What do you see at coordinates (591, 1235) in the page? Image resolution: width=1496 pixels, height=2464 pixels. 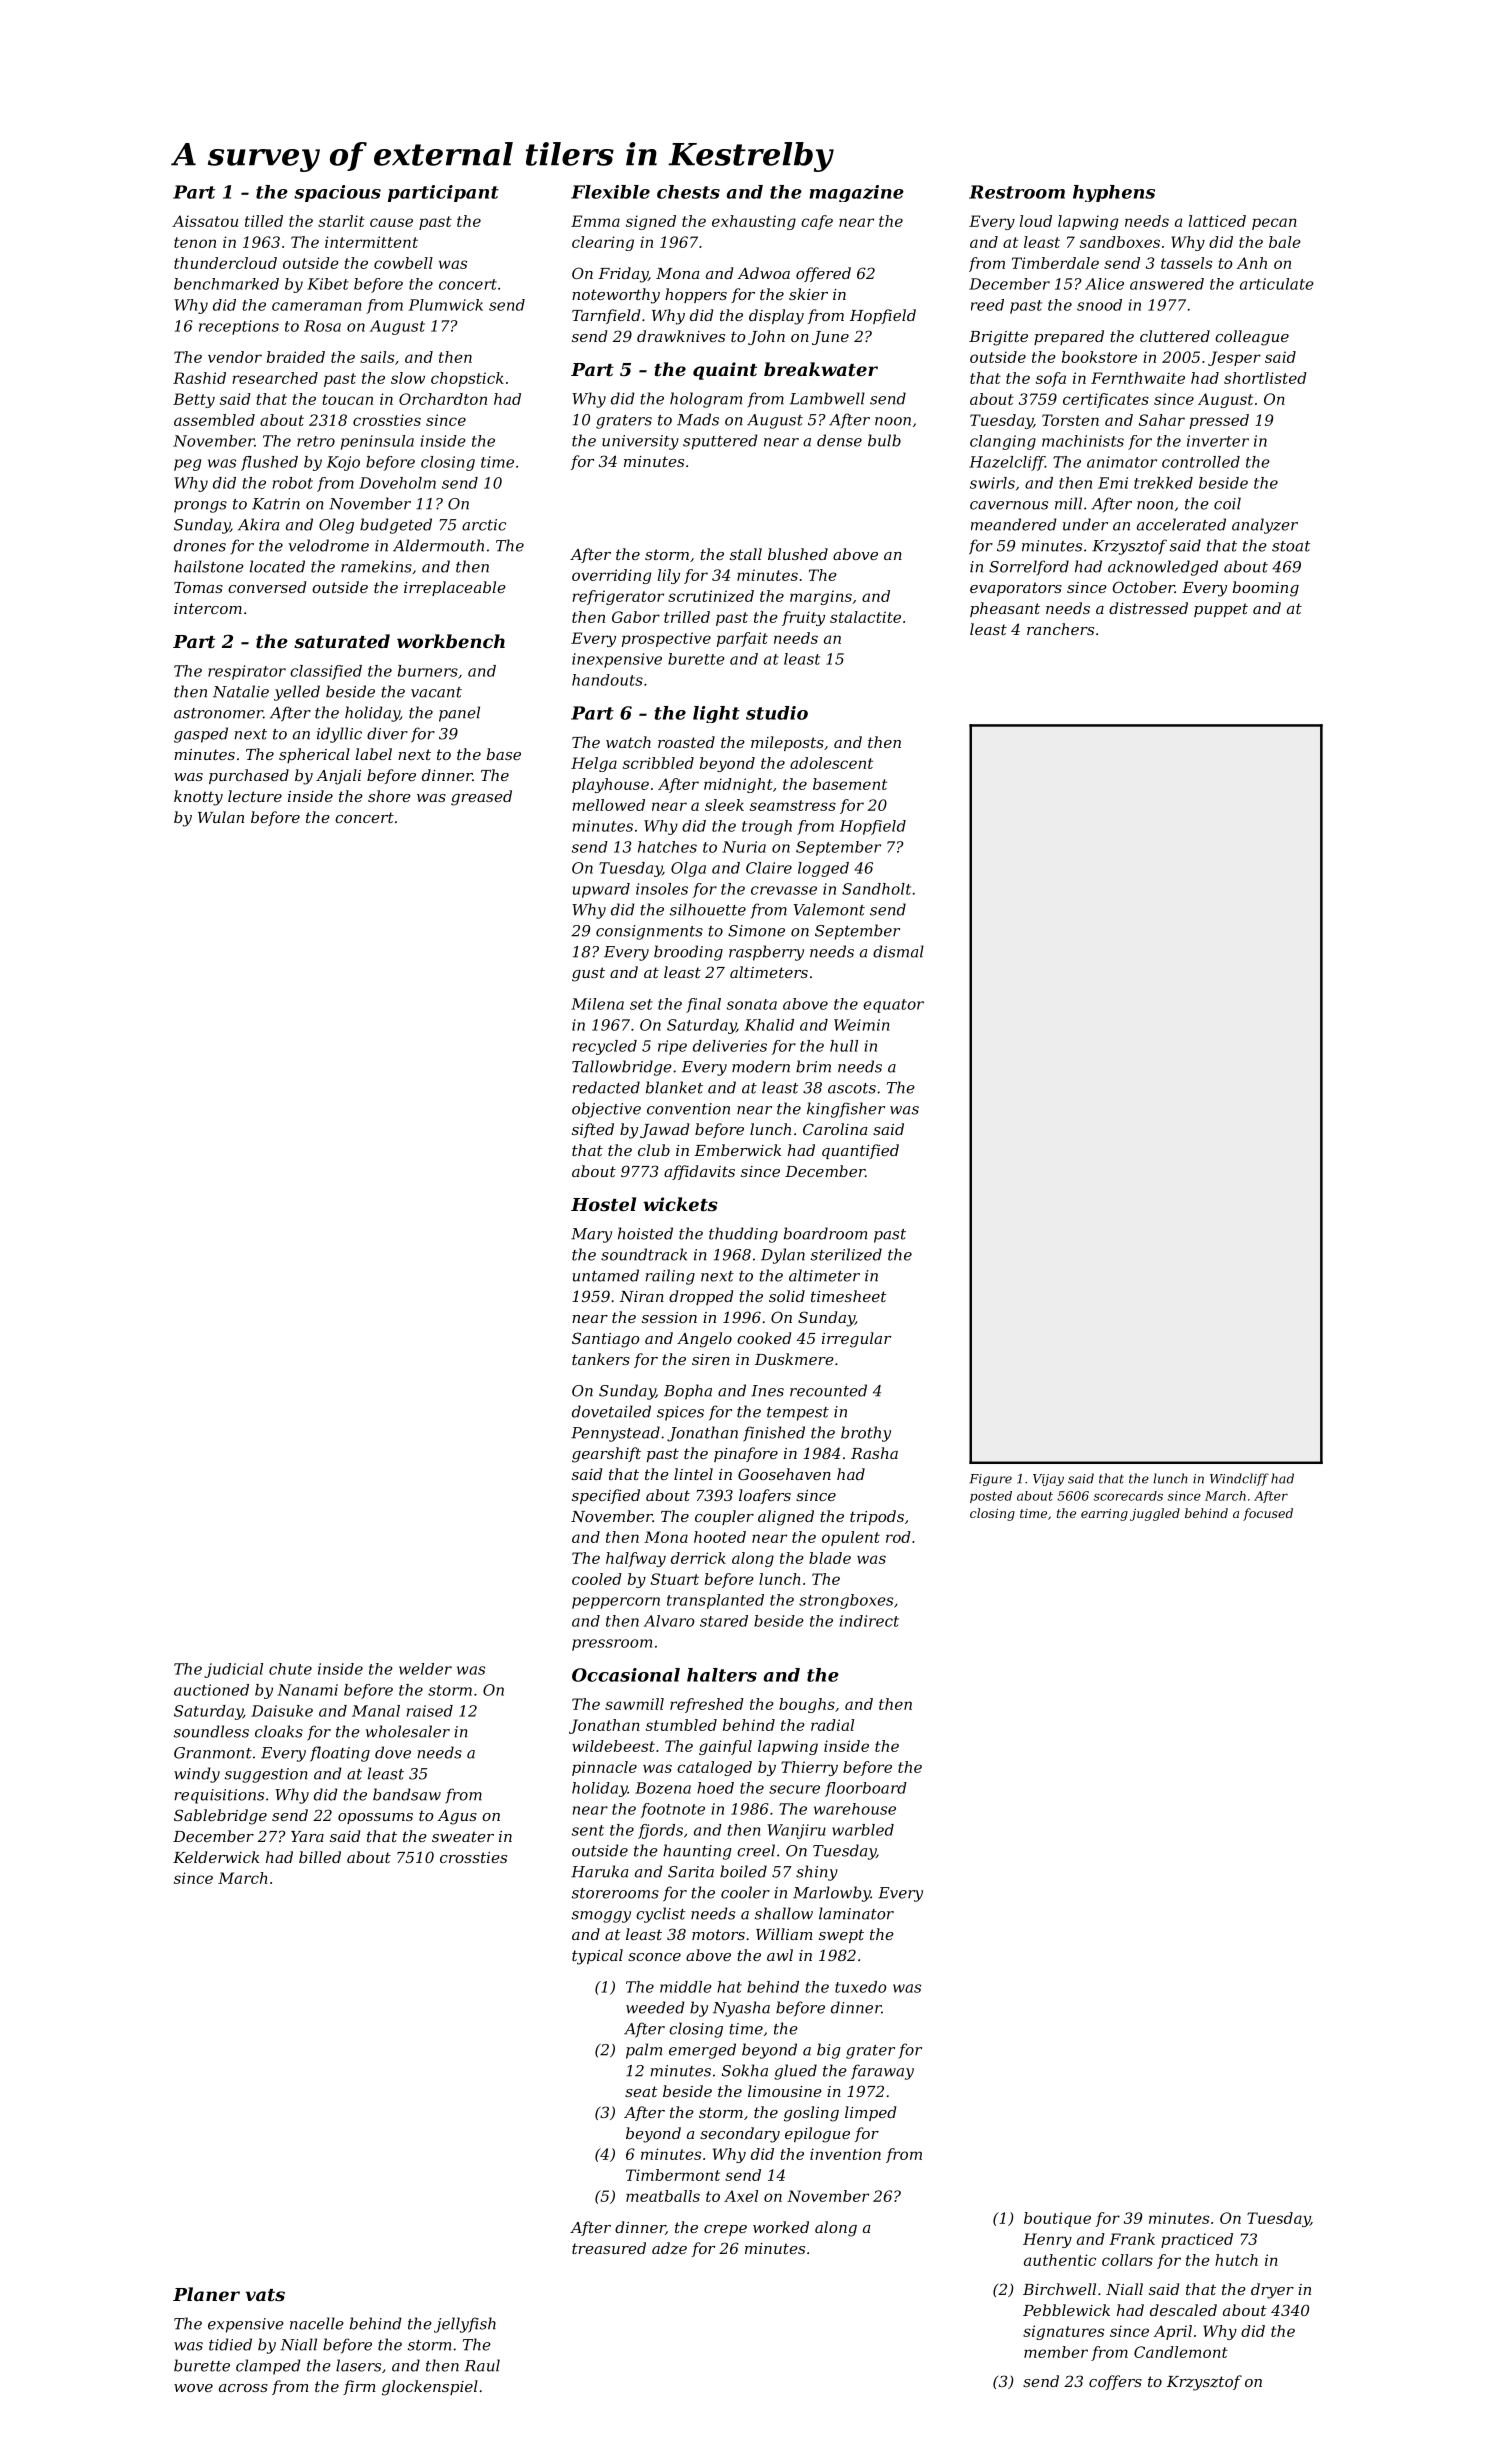 I see `Mary` at bounding box center [591, 1235].
